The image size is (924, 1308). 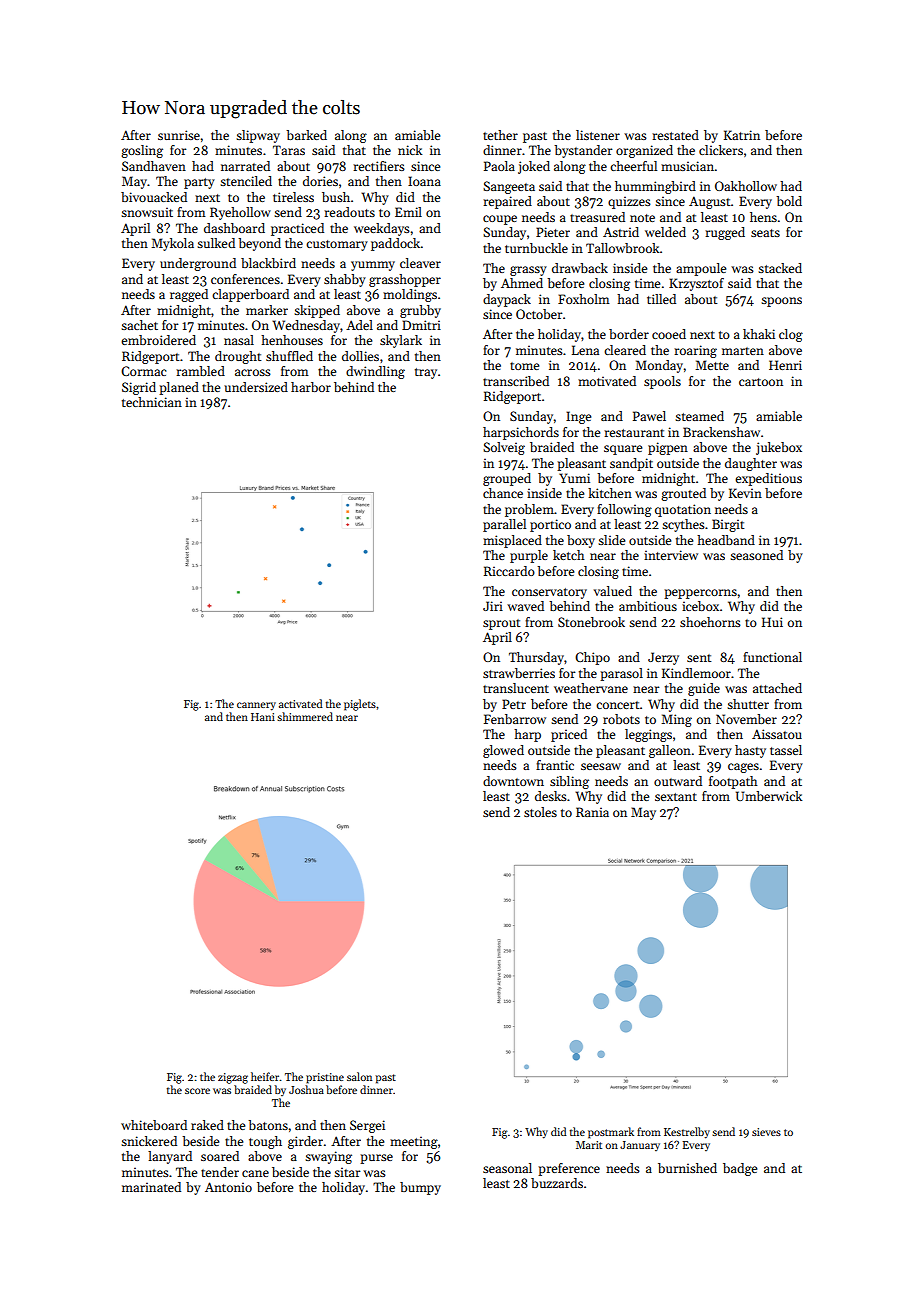 I want to click on technician, so click(x=152, y=402).
